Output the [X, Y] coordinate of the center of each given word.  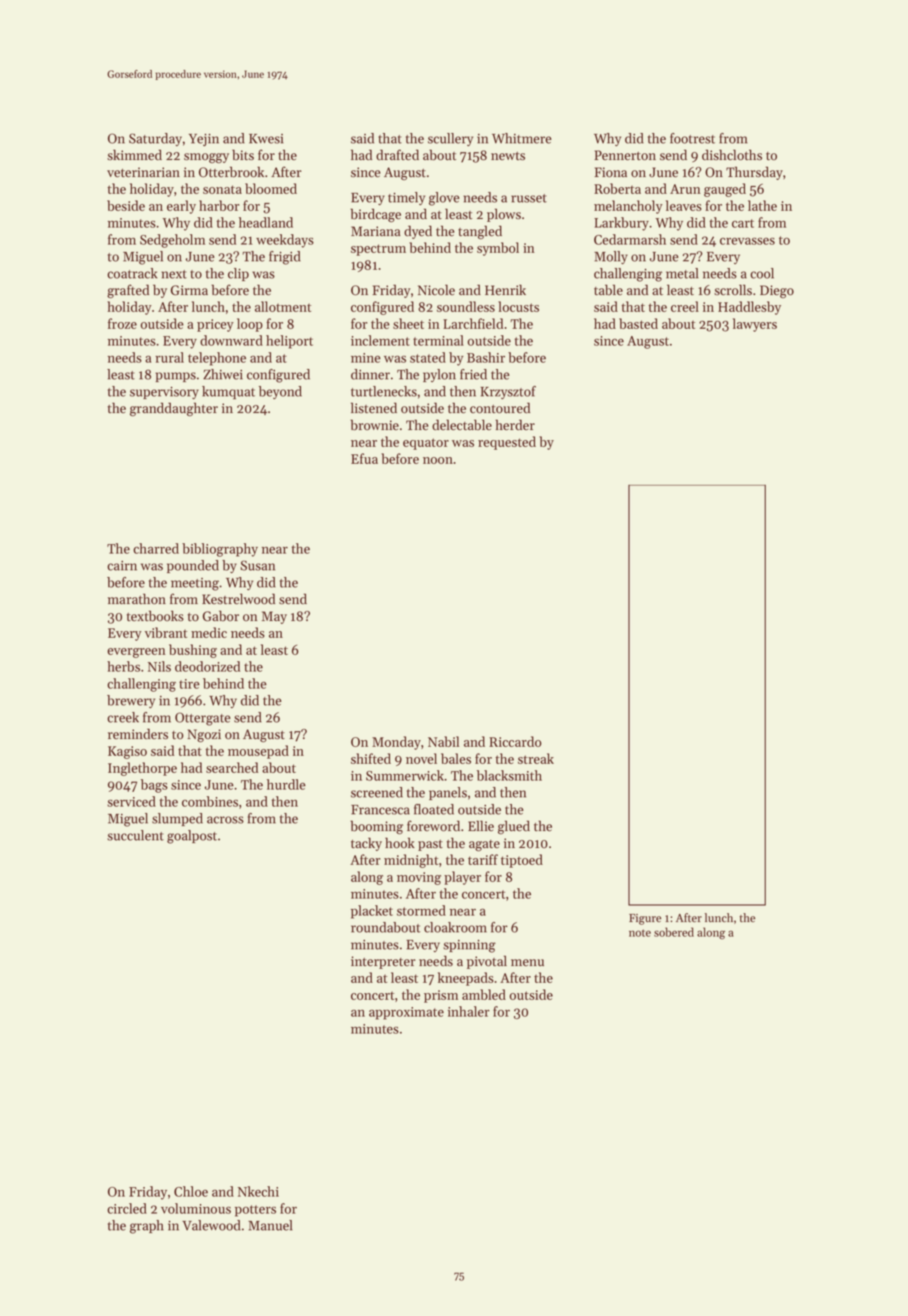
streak [536, 758]
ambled [484, 994]
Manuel [270, 1225]
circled [127, 1208]
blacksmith [509, 775]
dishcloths [732, 155]
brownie [375, 425]
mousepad [258, 752]
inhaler [469, 1011]
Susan [257, 565]
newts [508, 156]
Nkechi [258, 1191]
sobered [674, 932]
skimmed [134, 155]
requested [507, 443]
